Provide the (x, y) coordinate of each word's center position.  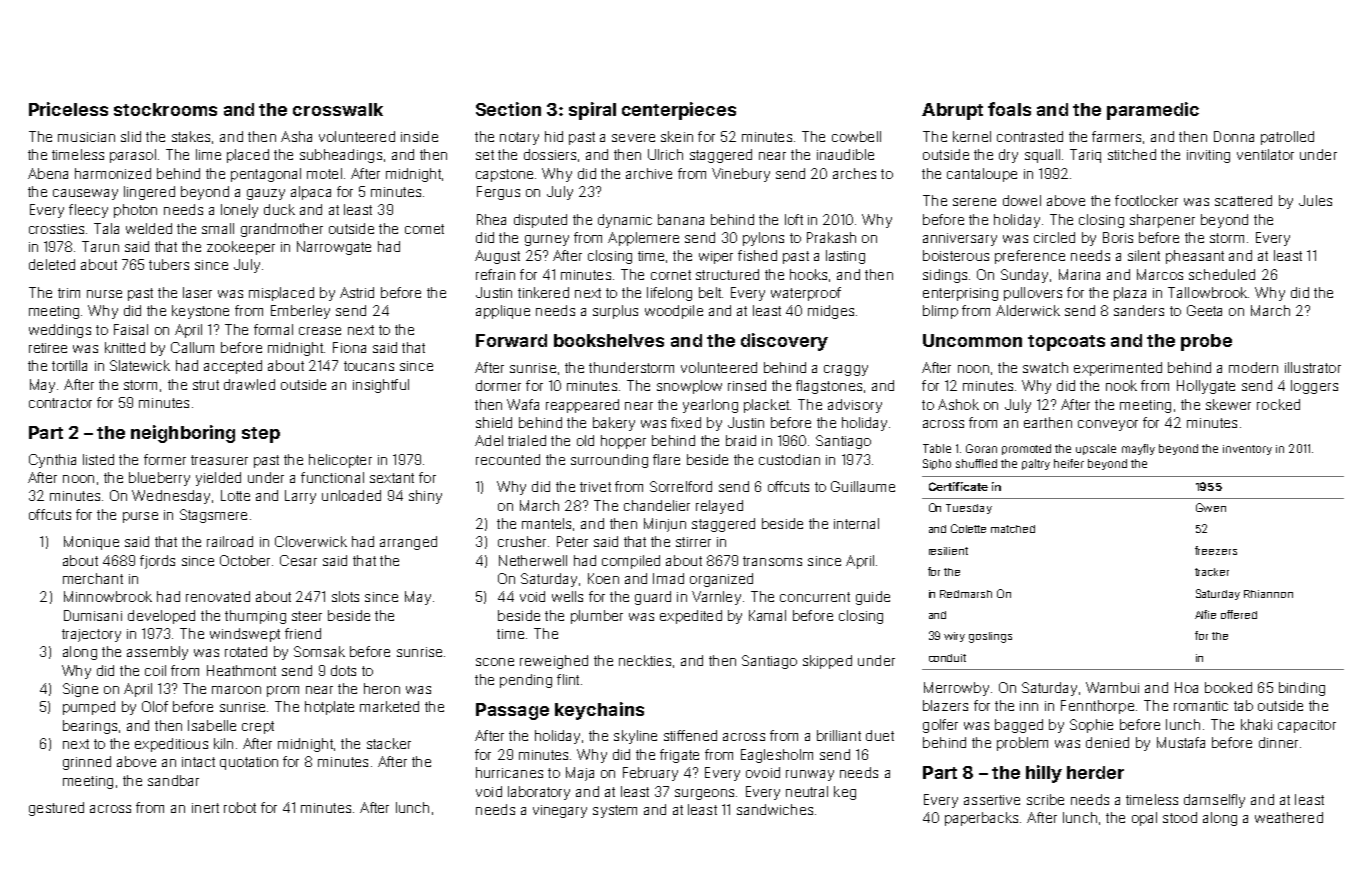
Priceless (68, 109)
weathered (1289, 817)
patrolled (1287, 138)
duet (880, 735)
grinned (87, 763)
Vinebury (741, 175)
